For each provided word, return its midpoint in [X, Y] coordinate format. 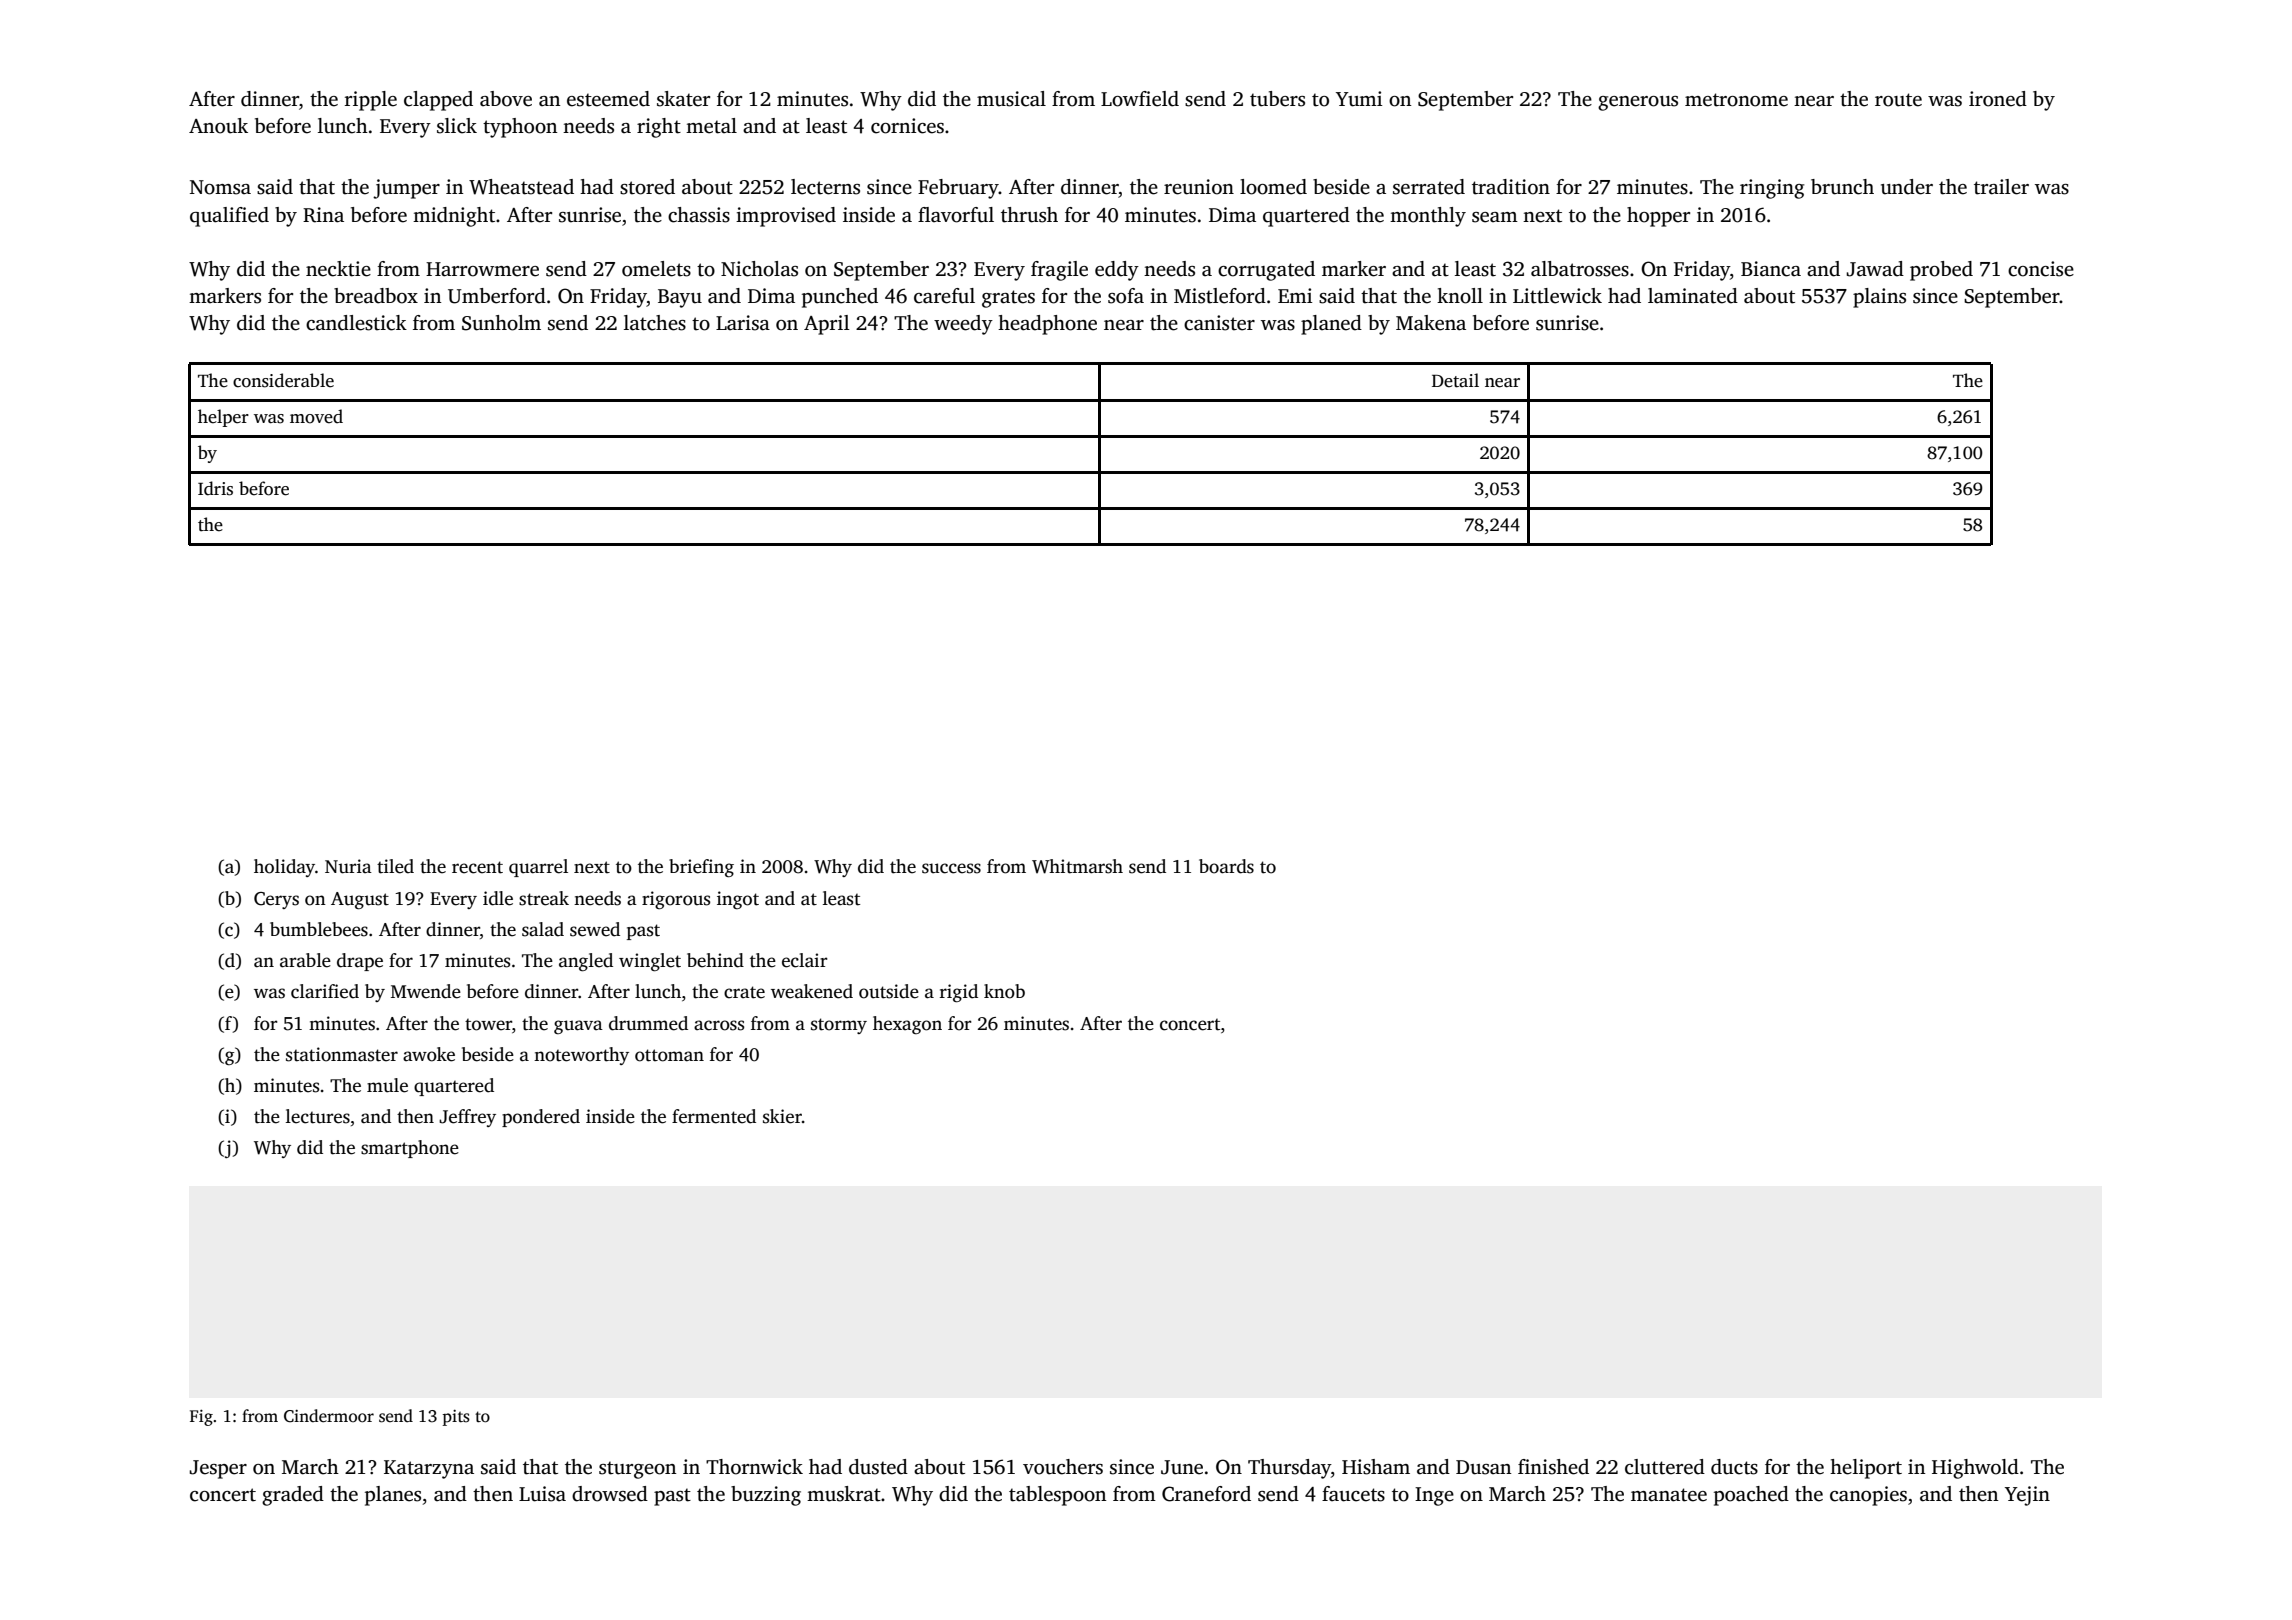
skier [782, 1116]
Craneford [1206, 1494]
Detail [1455, 380]
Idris [215, 488]
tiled [395, 866]
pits [456, 1418]
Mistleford [1220, 296]
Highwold [1975, 1469]
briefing [701, 868]
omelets [656, 269]
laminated [1693, 296]
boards [1226, 866]
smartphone [410, 1149]
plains [1879, 298]
